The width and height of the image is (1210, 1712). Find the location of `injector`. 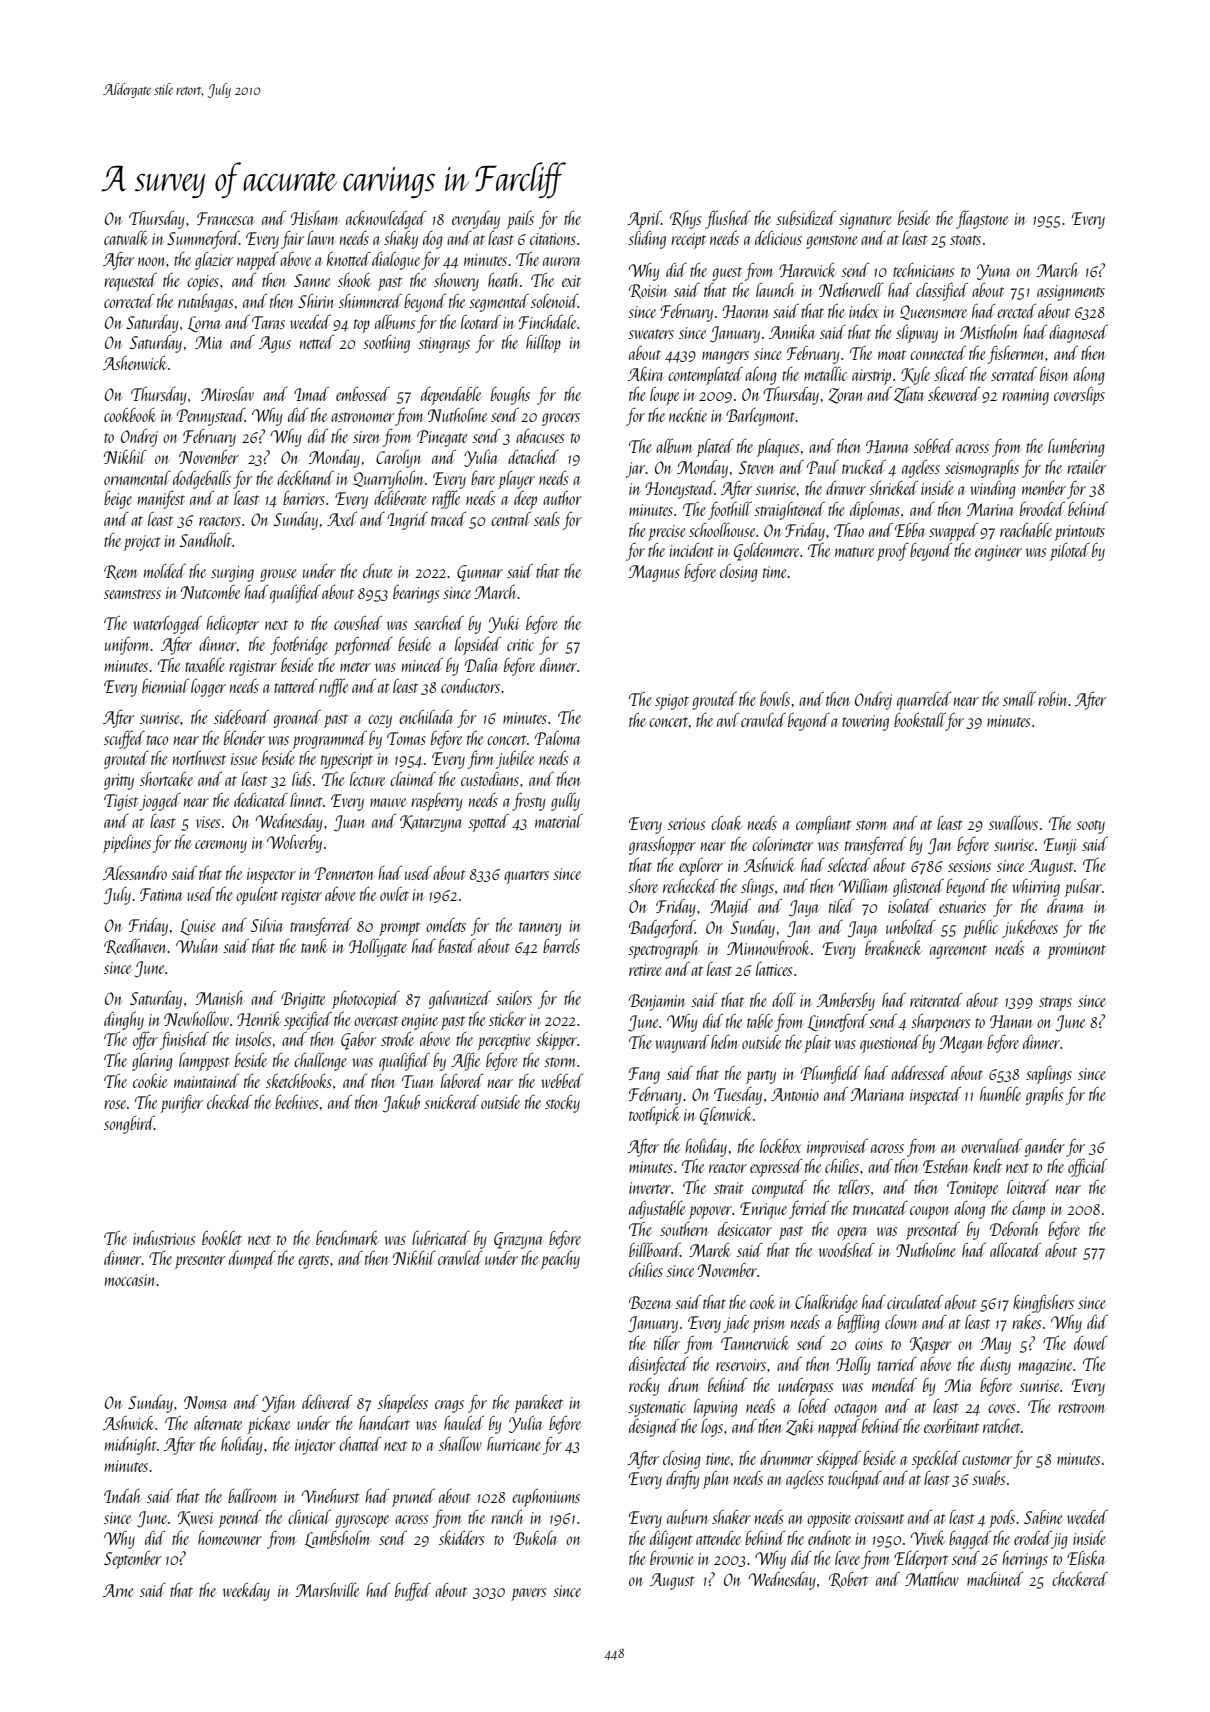

injector is located at coordinates (315, 1447).
